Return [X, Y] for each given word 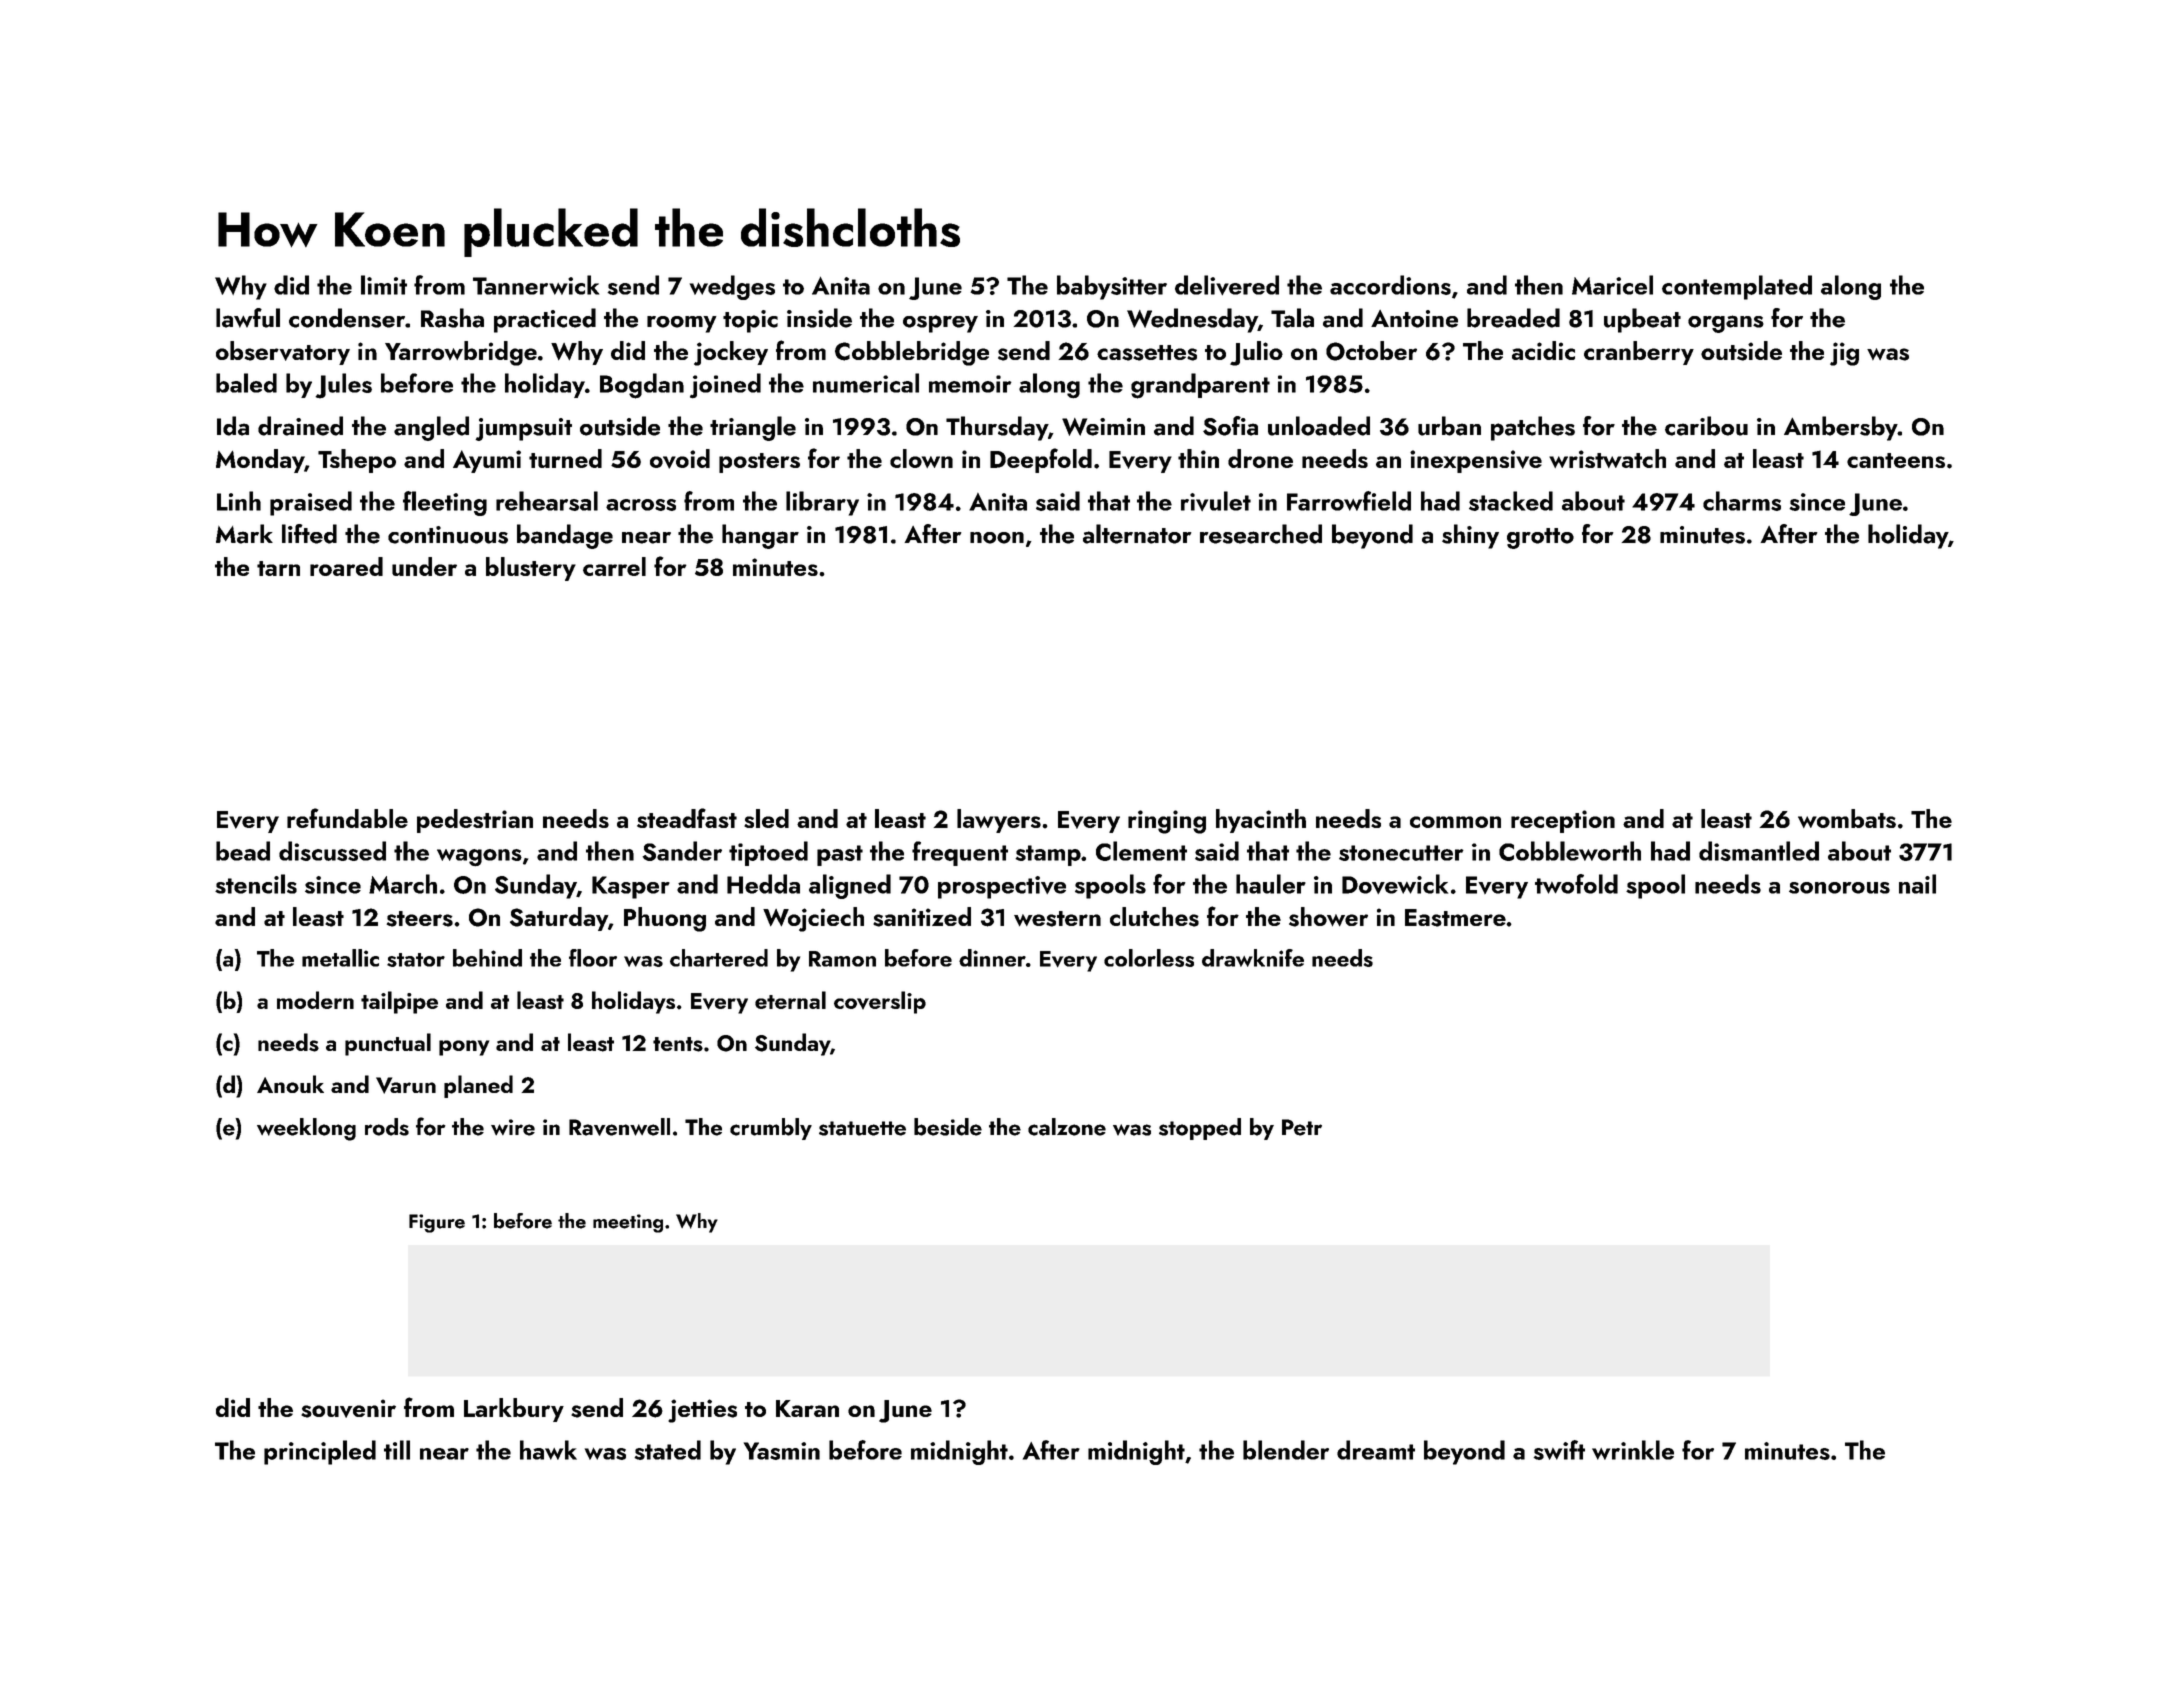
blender [1286, 1450]
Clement [1141, 851]
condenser [347, 318]
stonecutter [1401, 853]
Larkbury [514, 1410]
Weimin [1103, 427]
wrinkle [1633, 1450]
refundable [347, 818]
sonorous [1839, 888]
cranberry [1639, 353]
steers [419, 919]
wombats [1847, 818]
